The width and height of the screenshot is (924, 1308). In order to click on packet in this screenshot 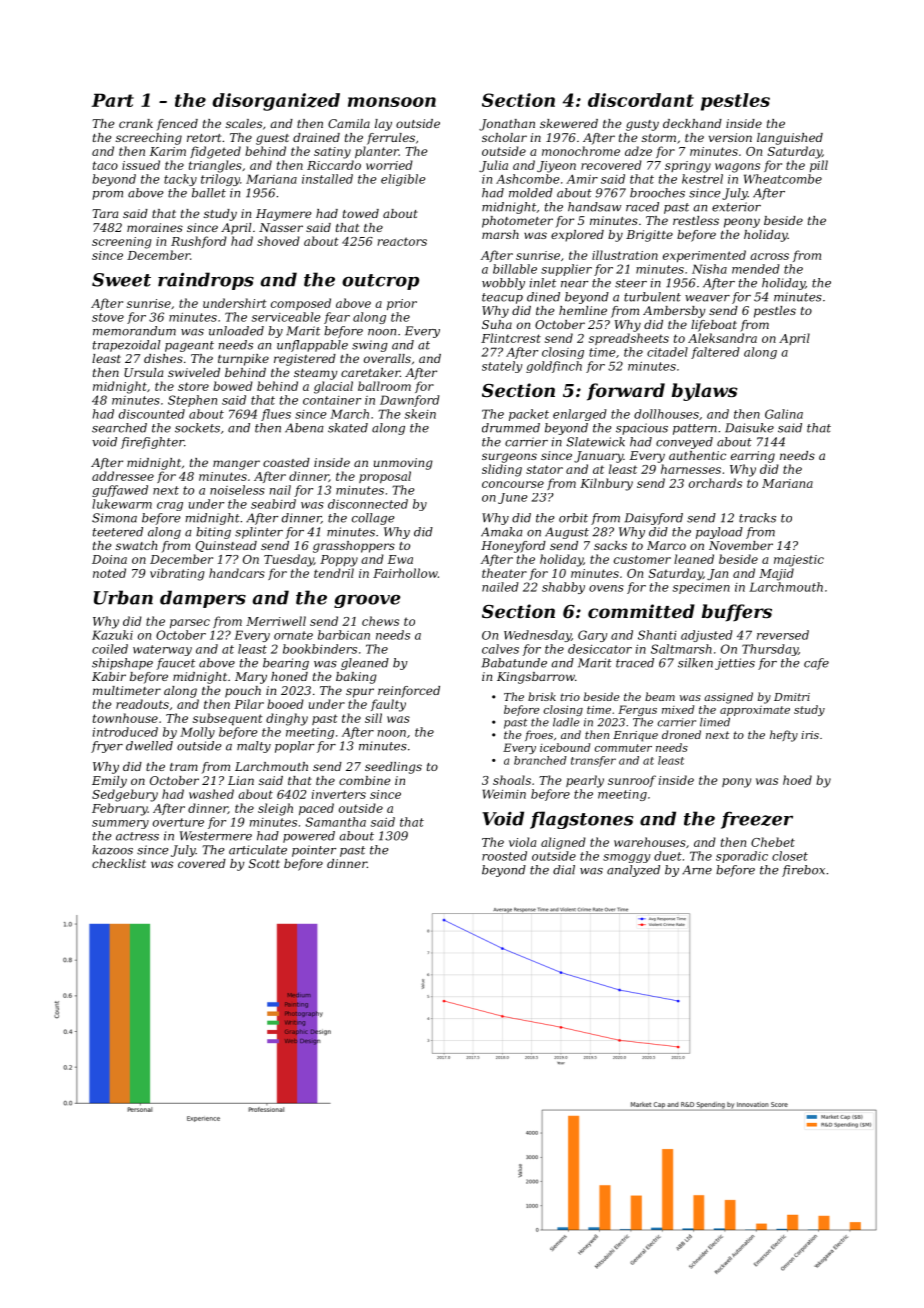, I will do `click(529, 415)`.
